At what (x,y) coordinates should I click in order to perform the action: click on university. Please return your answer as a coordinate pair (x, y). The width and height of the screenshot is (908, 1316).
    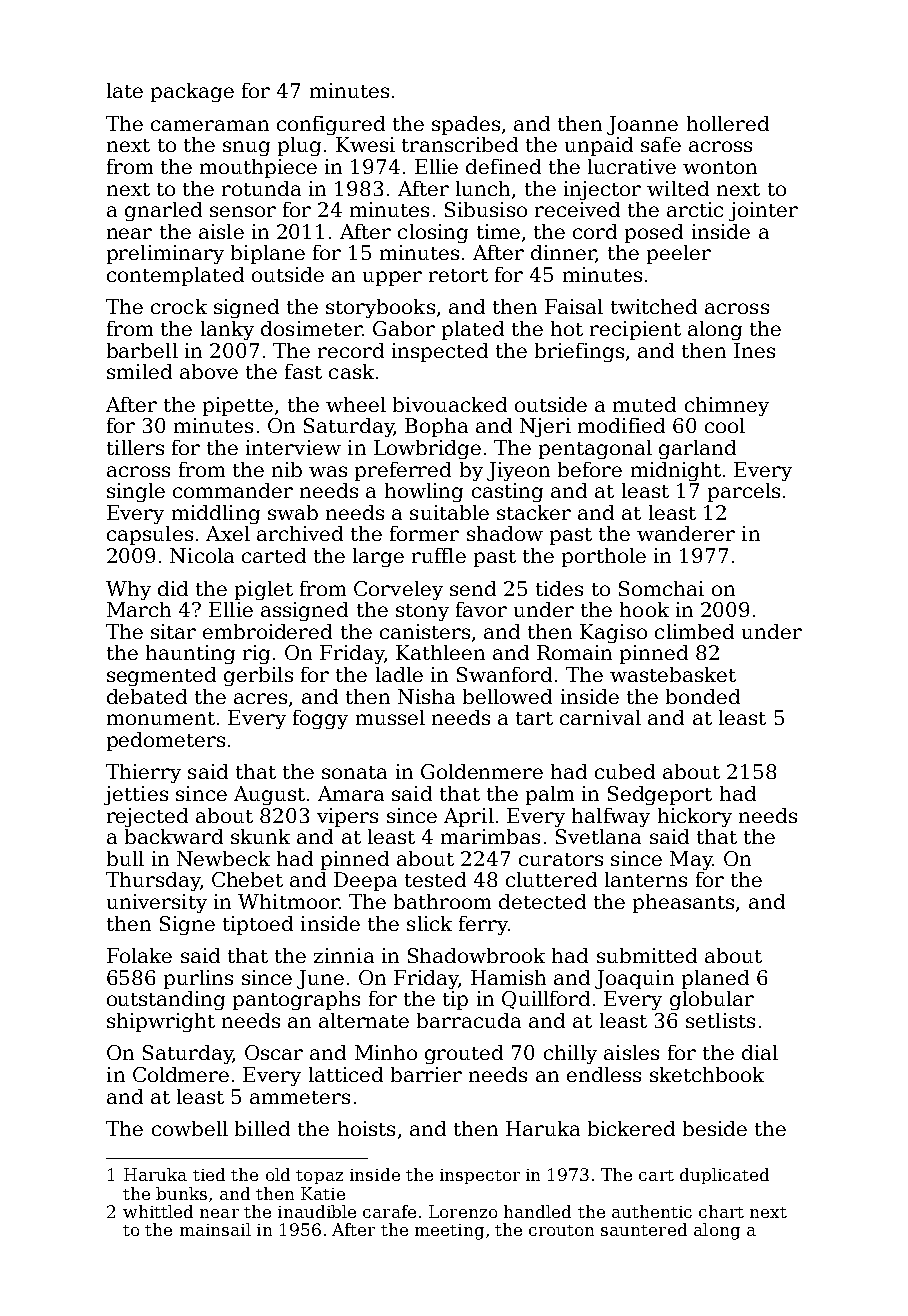
    Looking at the image, I should click on (157, 903).
